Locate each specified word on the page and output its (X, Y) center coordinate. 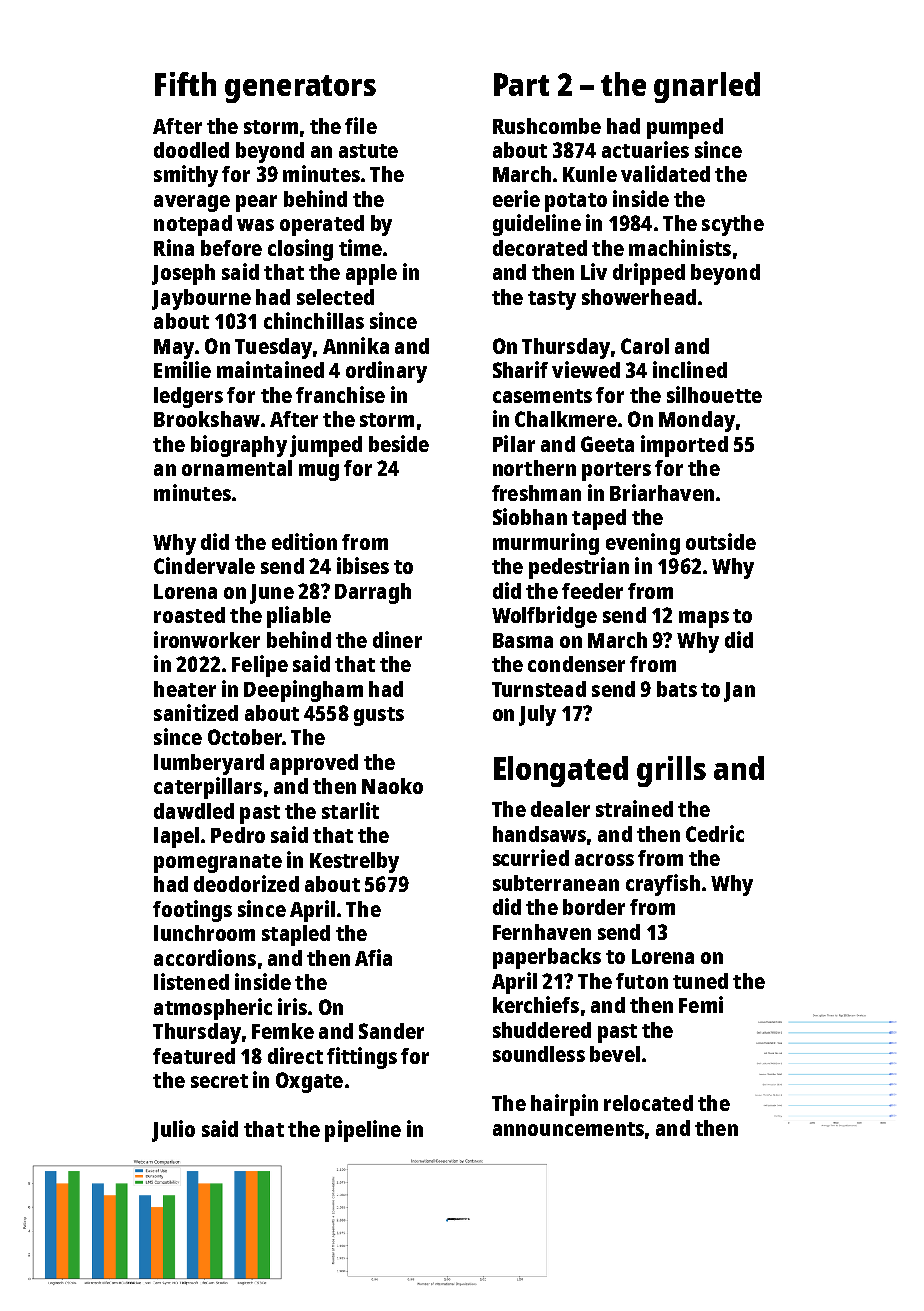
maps (704, 619)
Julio (173, 1131)
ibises (363, 565)
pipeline (363, 1131)
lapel (176, 837)
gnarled (707, 87)
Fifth (185, 84)
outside (721, 541)
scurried (531, 857)
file (361, 125)
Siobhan (530, 516)
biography (239, 446)
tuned (700, 981)
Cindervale (204, 565)
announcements (568, 1129)
